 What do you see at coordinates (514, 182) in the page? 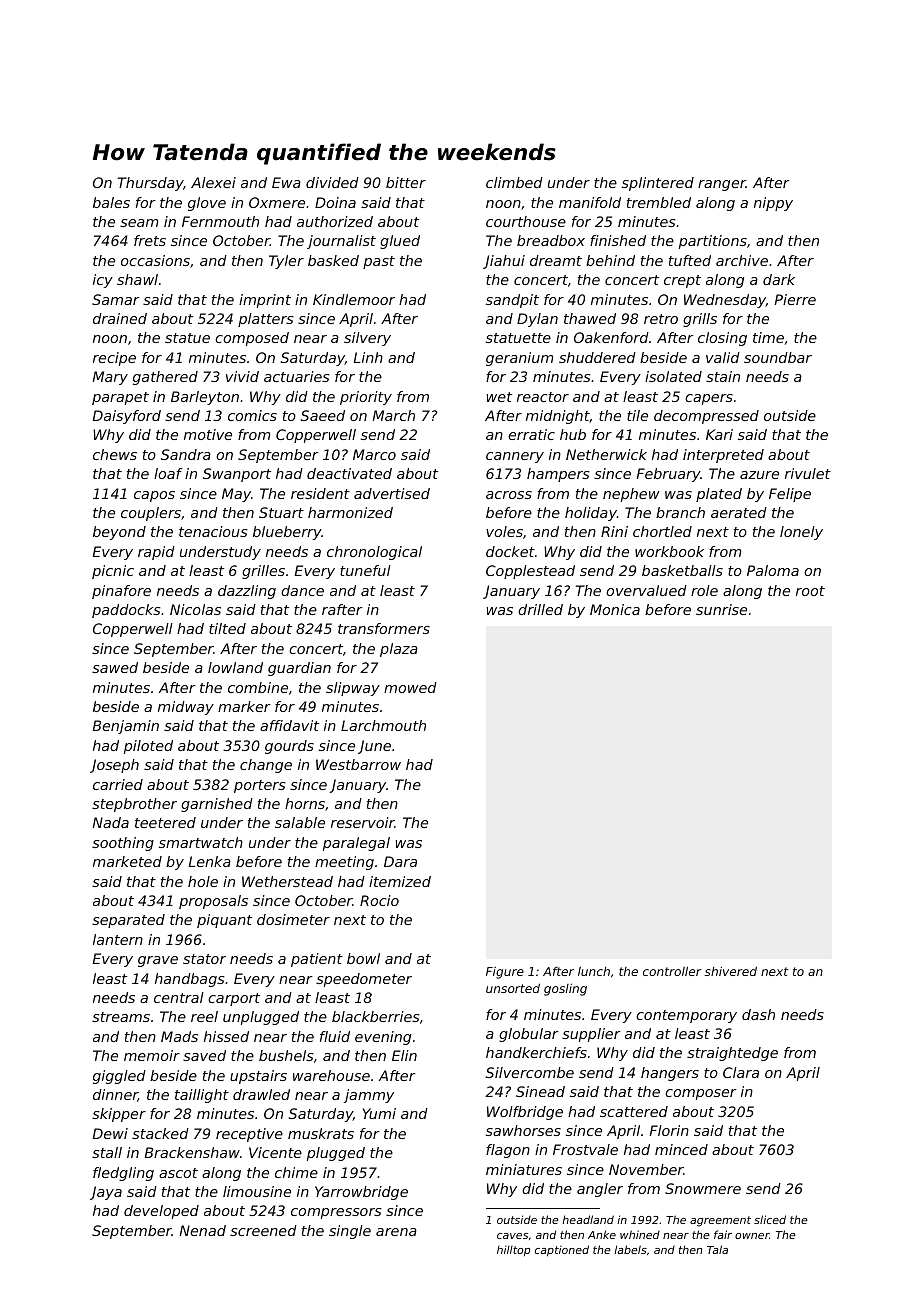
I see `climbed` at bounding box center [514, 182].
